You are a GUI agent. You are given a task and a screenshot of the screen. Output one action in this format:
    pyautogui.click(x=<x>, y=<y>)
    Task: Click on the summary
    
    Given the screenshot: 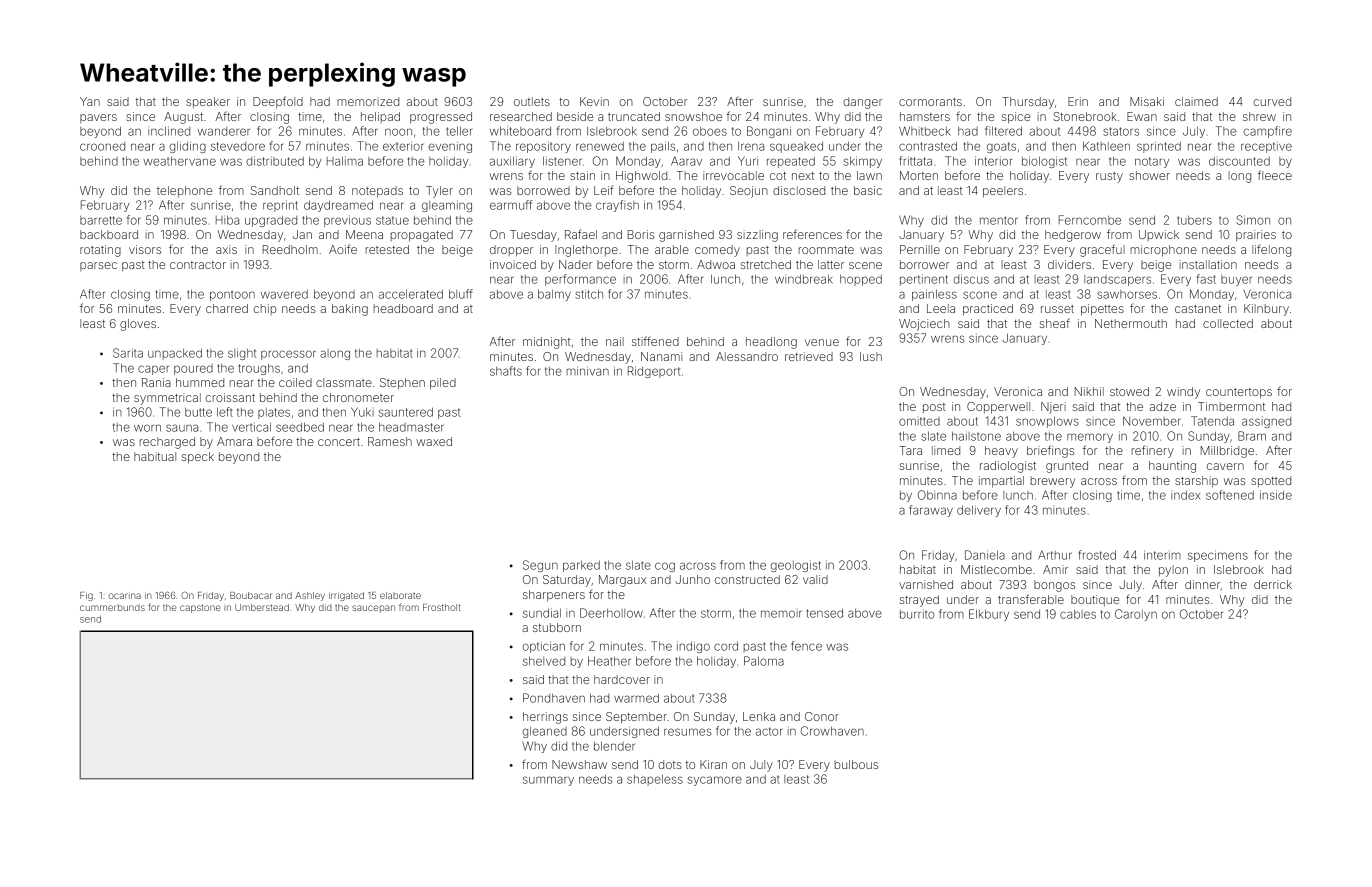 What is the action you would take?
    pyautogui.click(x=548, y=781)
